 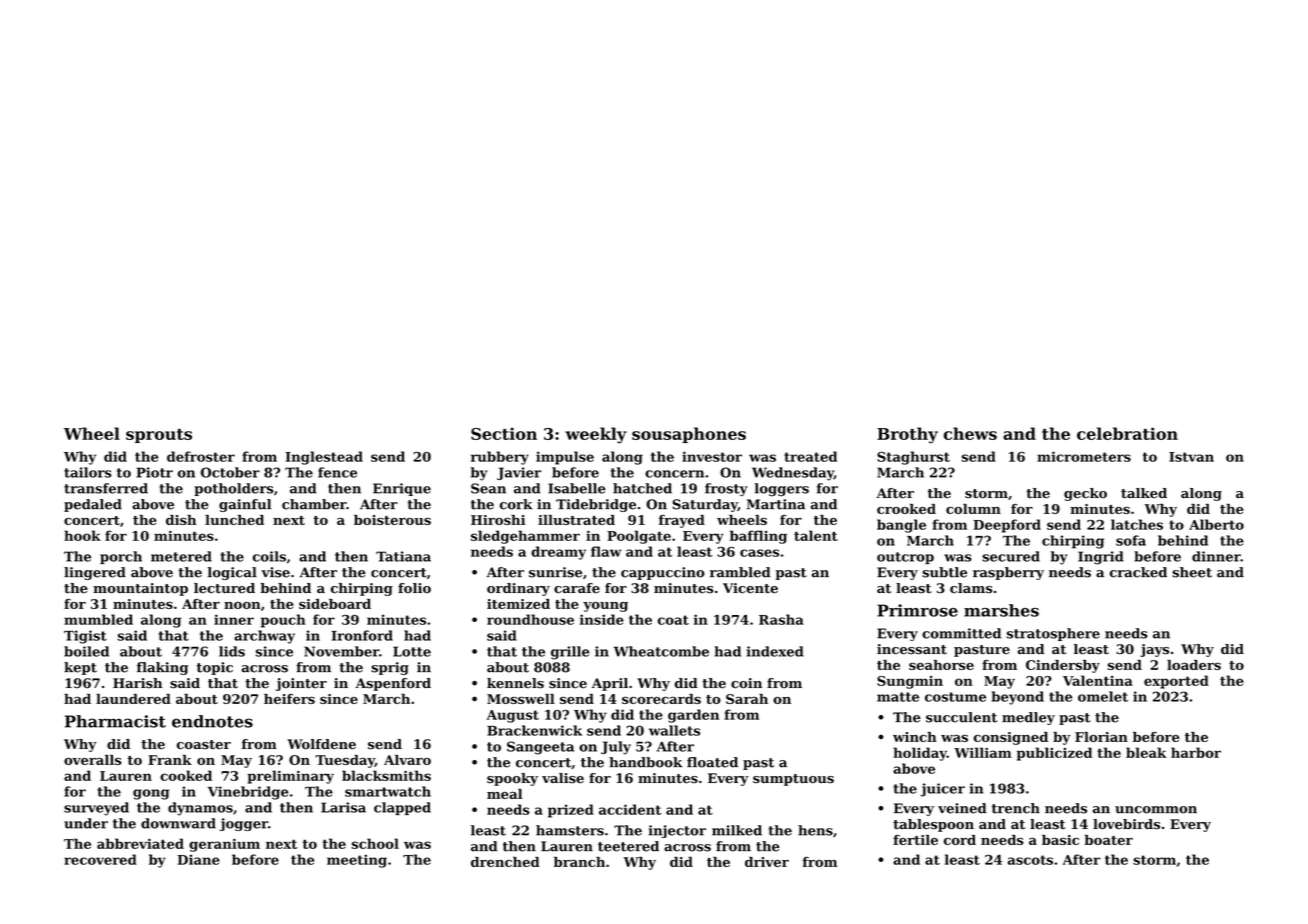 I want to click on treated, so click(x=810, y=456).
